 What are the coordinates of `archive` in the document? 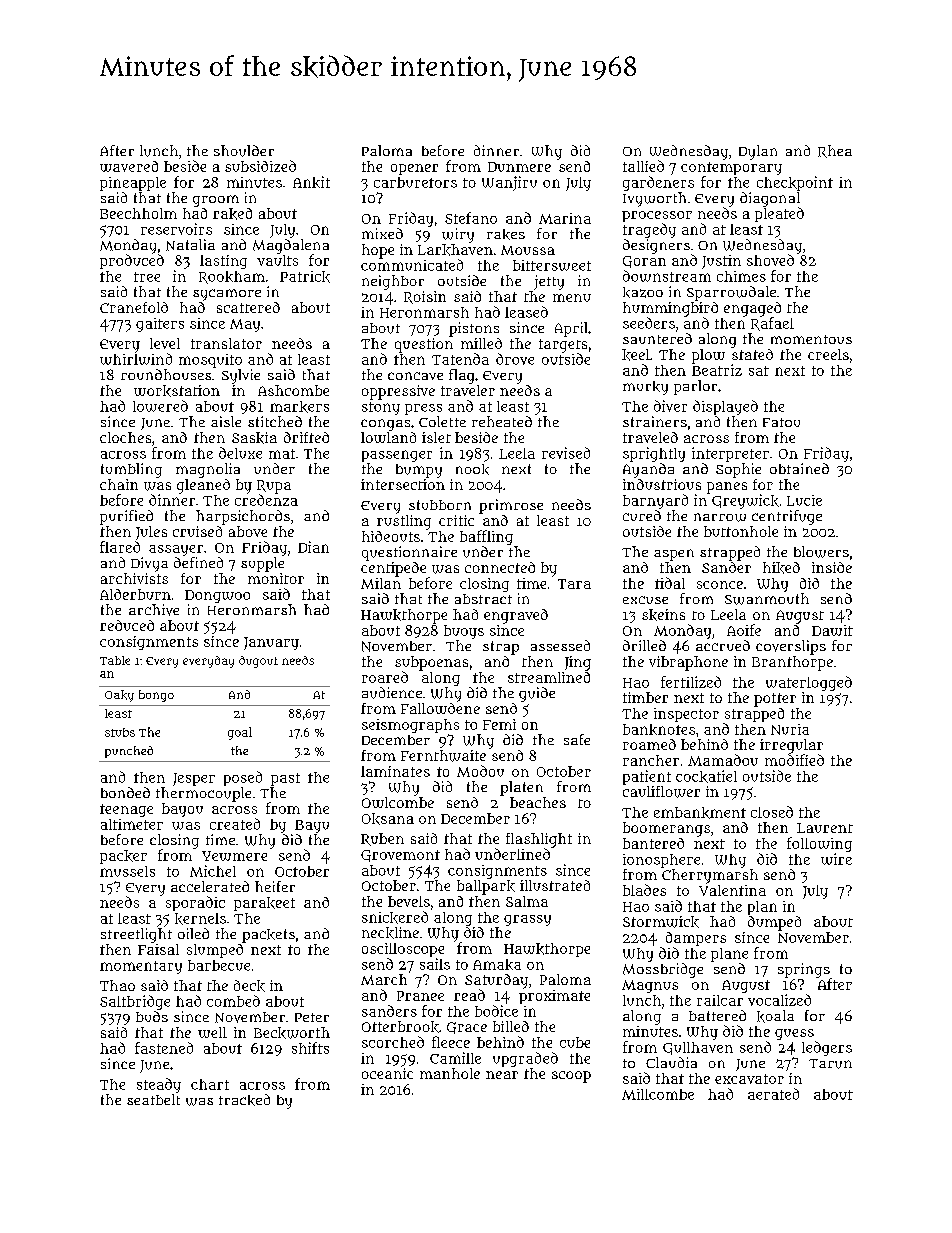 It's located at (154, 610).
